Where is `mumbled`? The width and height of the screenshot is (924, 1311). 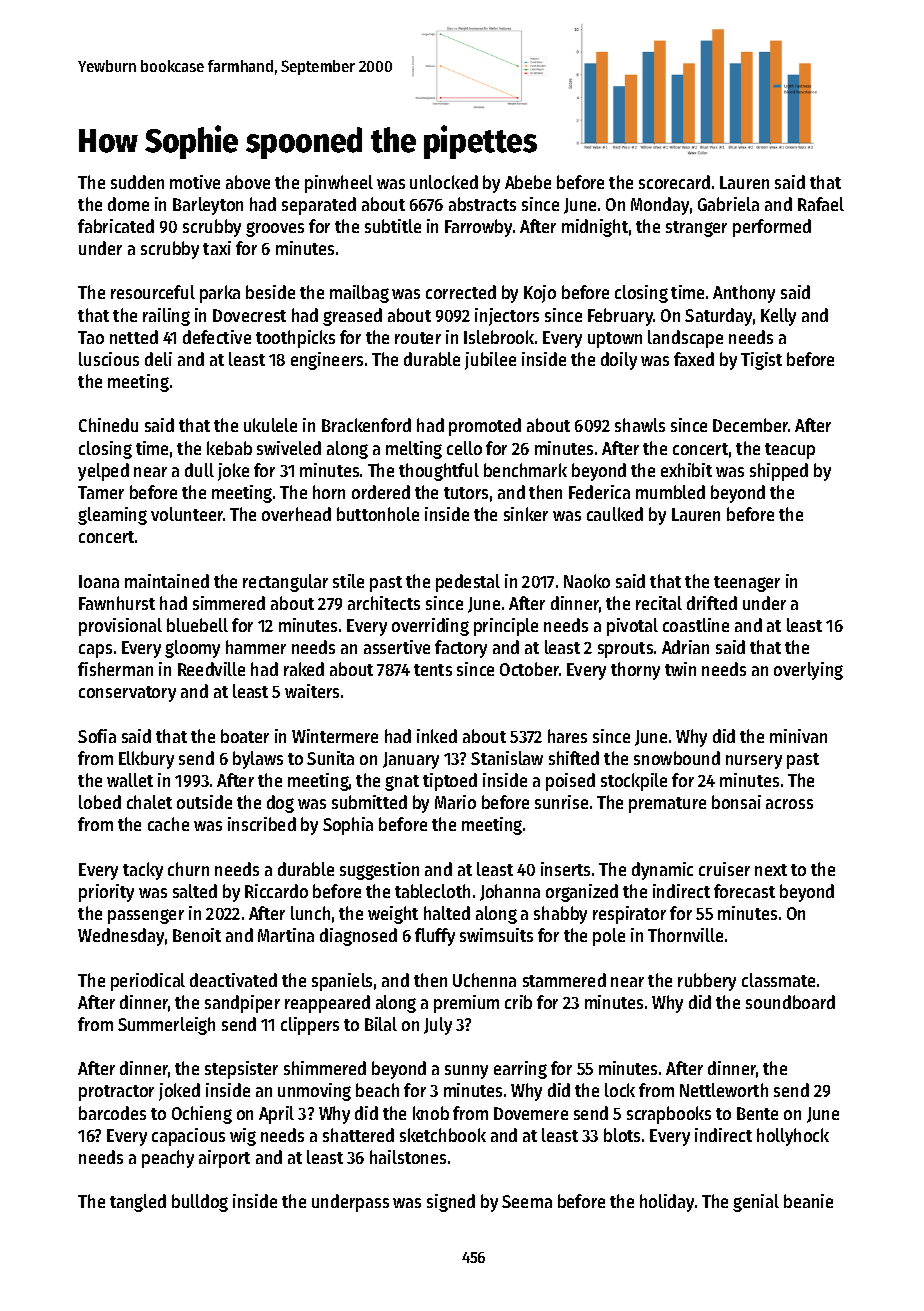
mumbled is located at coordinates (670, 492).
